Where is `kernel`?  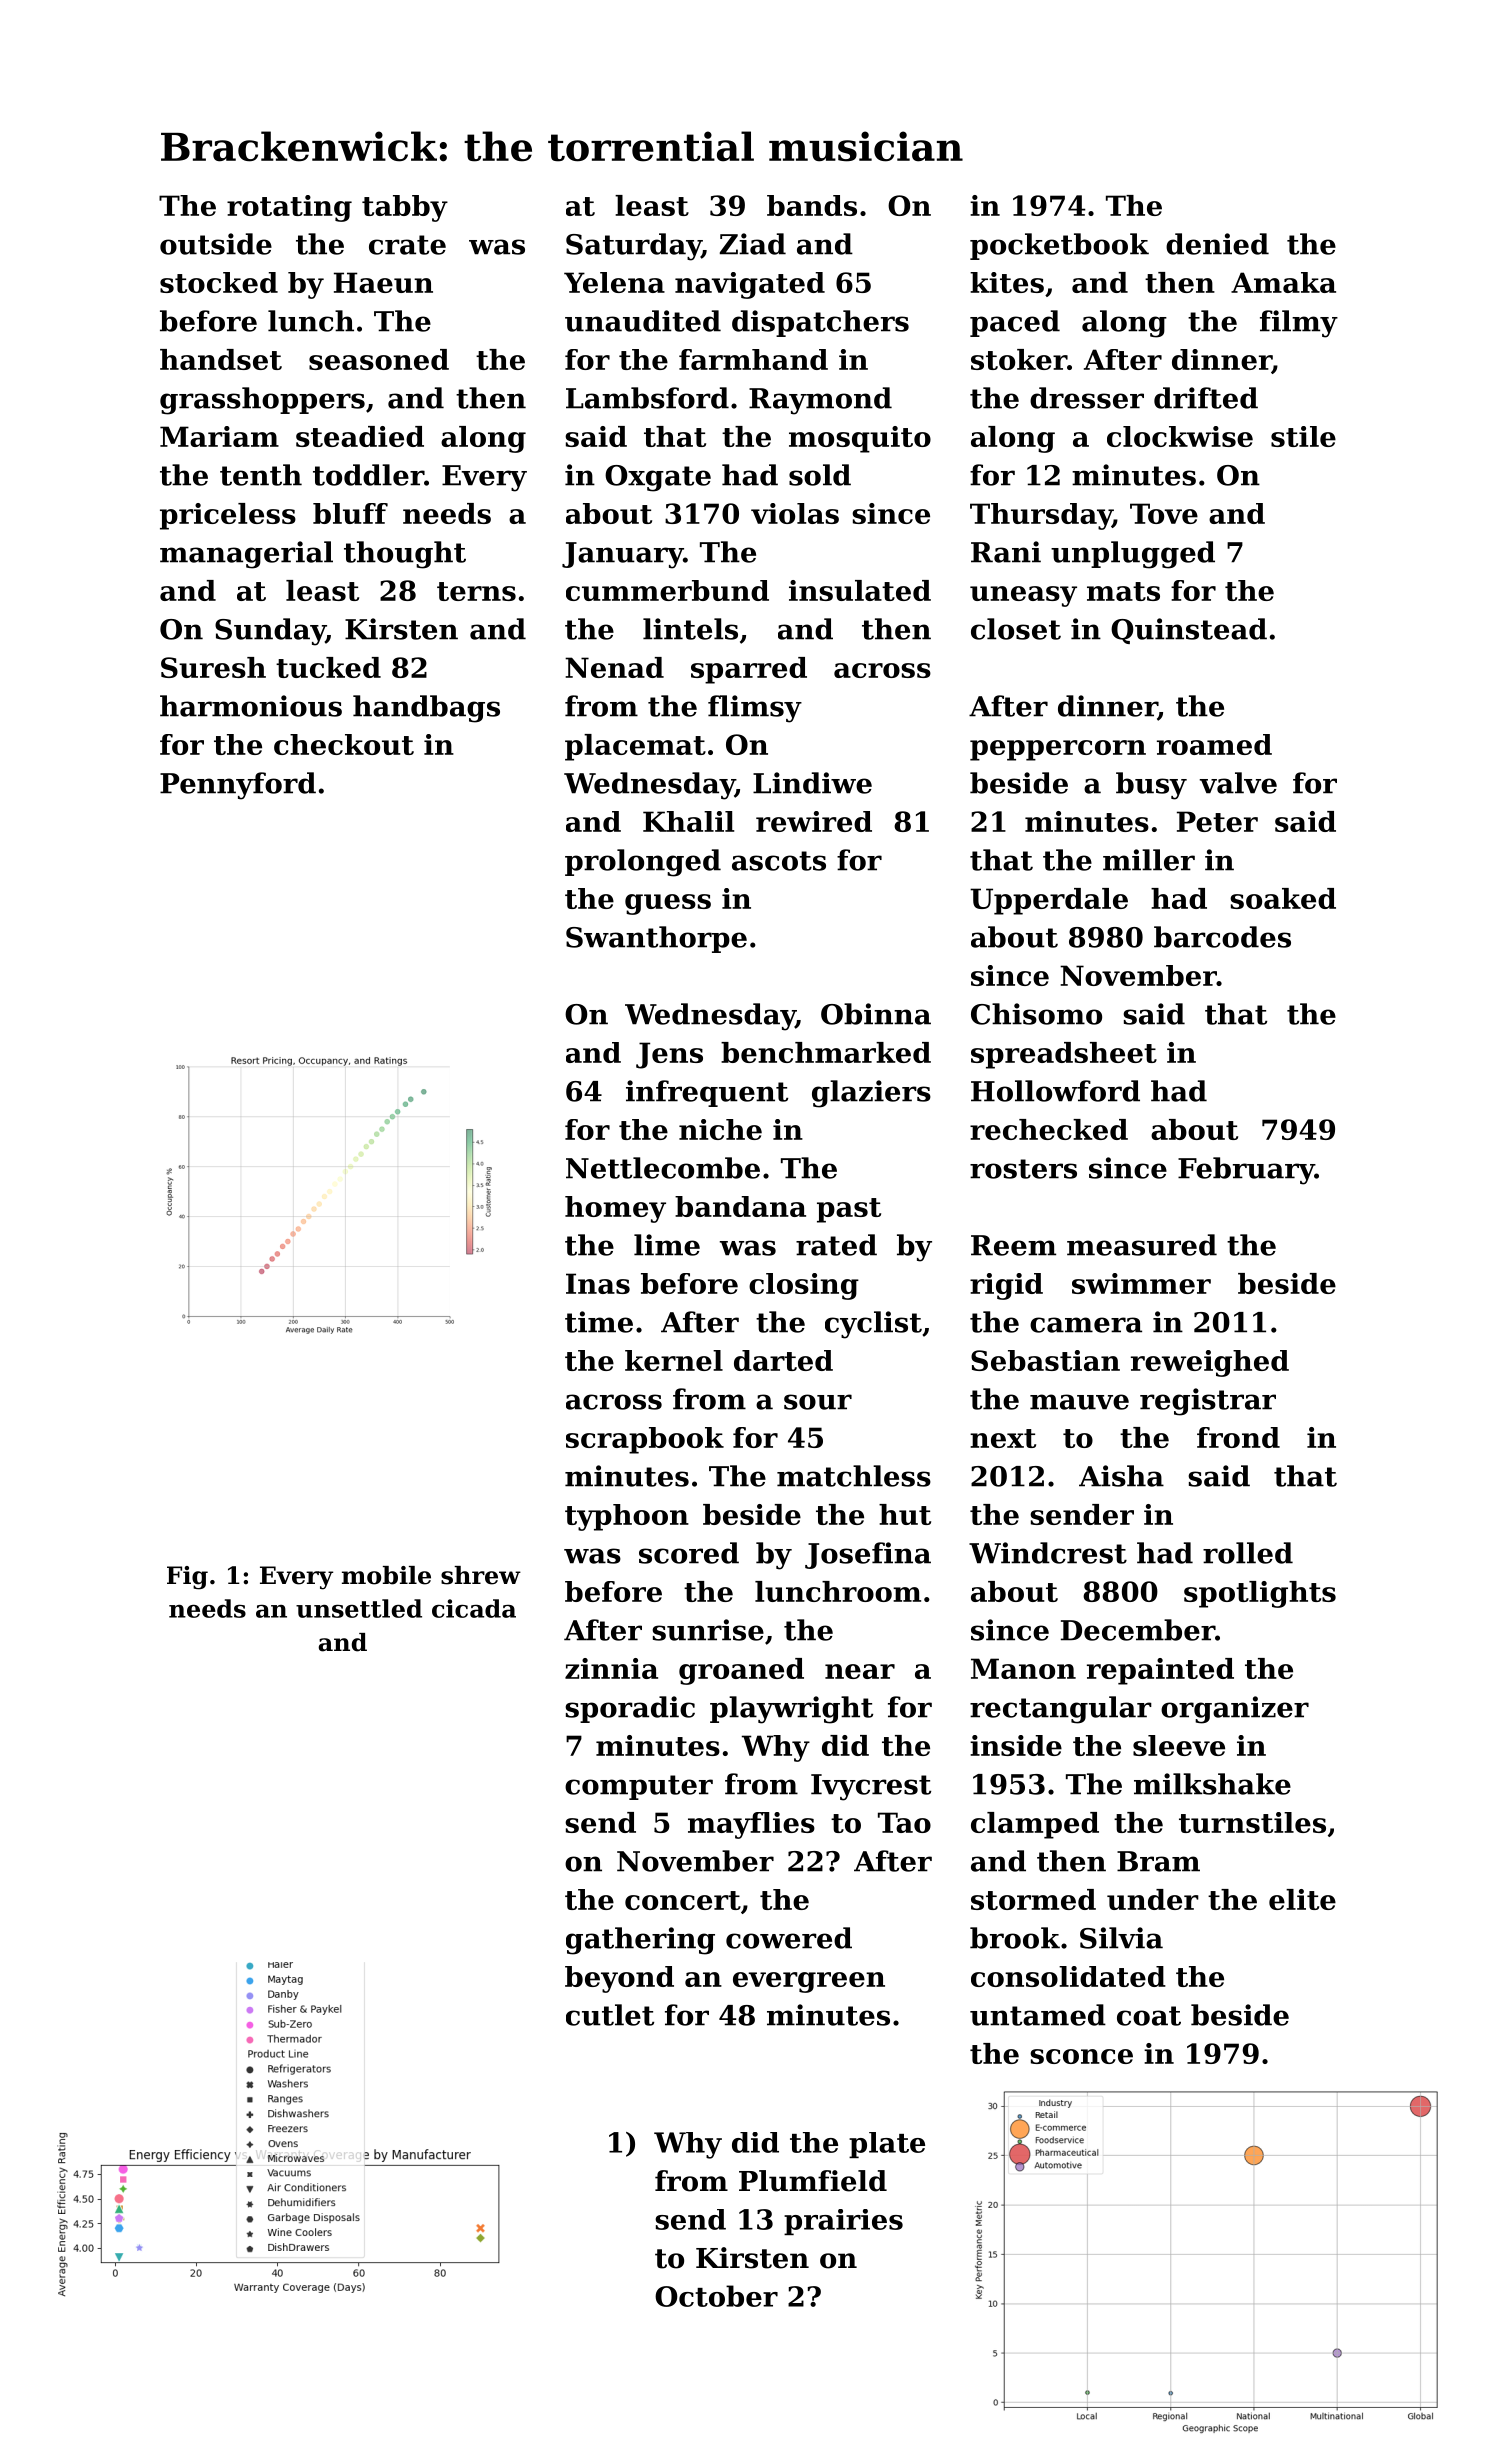
kernel is located at coordinates (674, 1360).
